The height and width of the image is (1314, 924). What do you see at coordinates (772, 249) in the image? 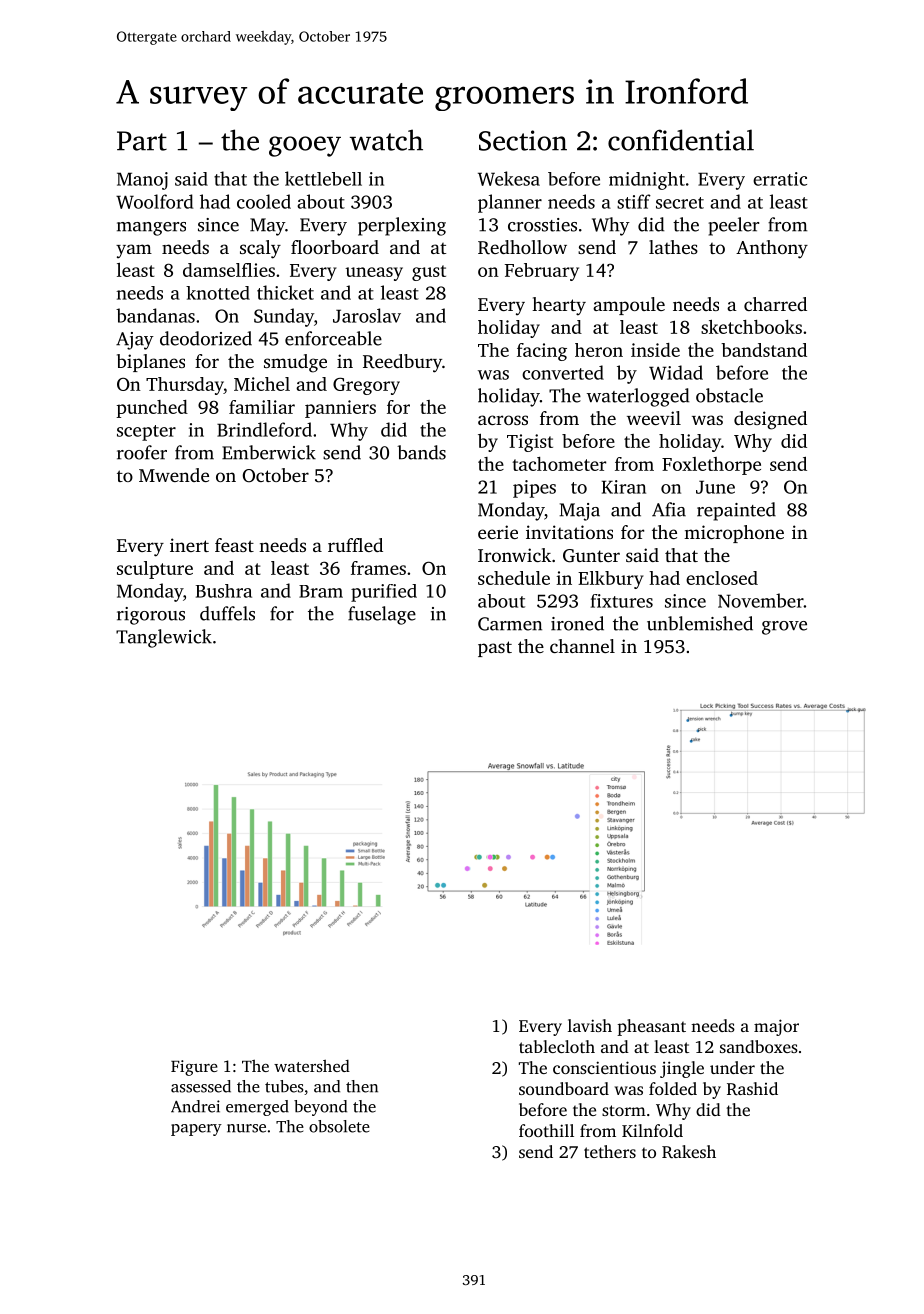
I see `Anthony` at bounding box center [772, 249].
